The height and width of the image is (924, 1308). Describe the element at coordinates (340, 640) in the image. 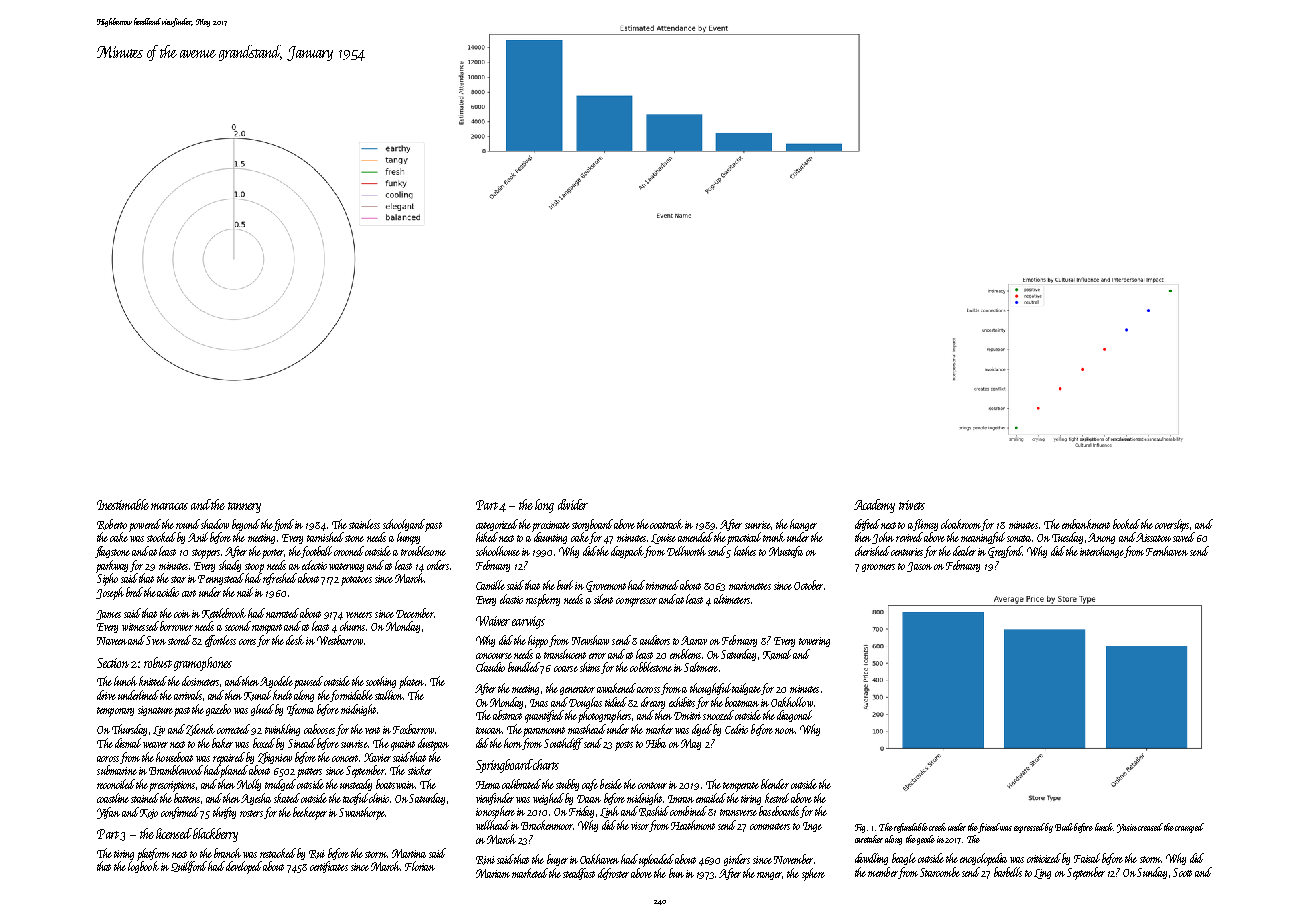

I see `Westbarrow` at that location.
